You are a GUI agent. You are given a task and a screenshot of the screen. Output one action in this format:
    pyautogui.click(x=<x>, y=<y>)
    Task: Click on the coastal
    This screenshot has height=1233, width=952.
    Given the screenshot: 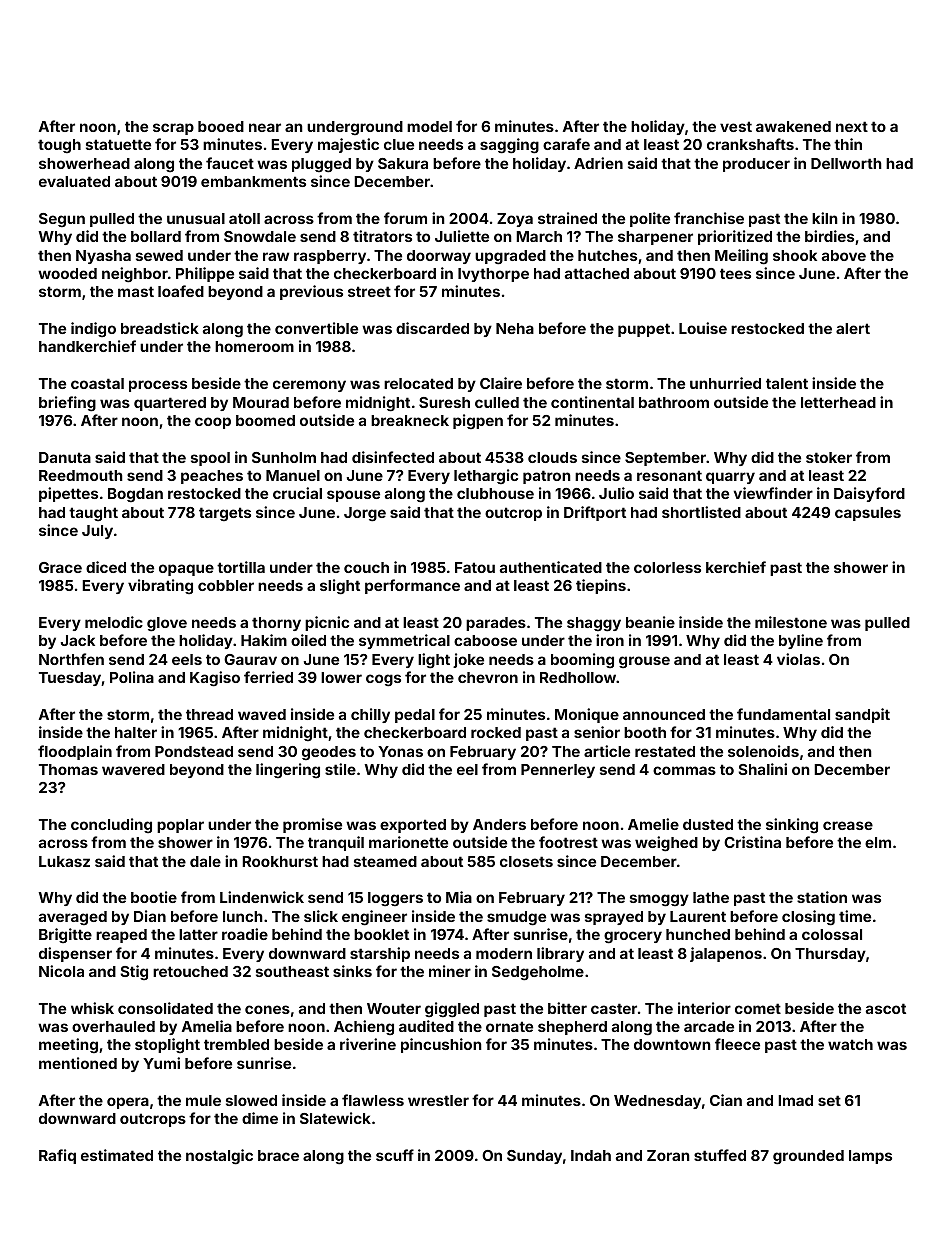 What is the action you would take?
    pyautogui.click(x=97, y=383)
